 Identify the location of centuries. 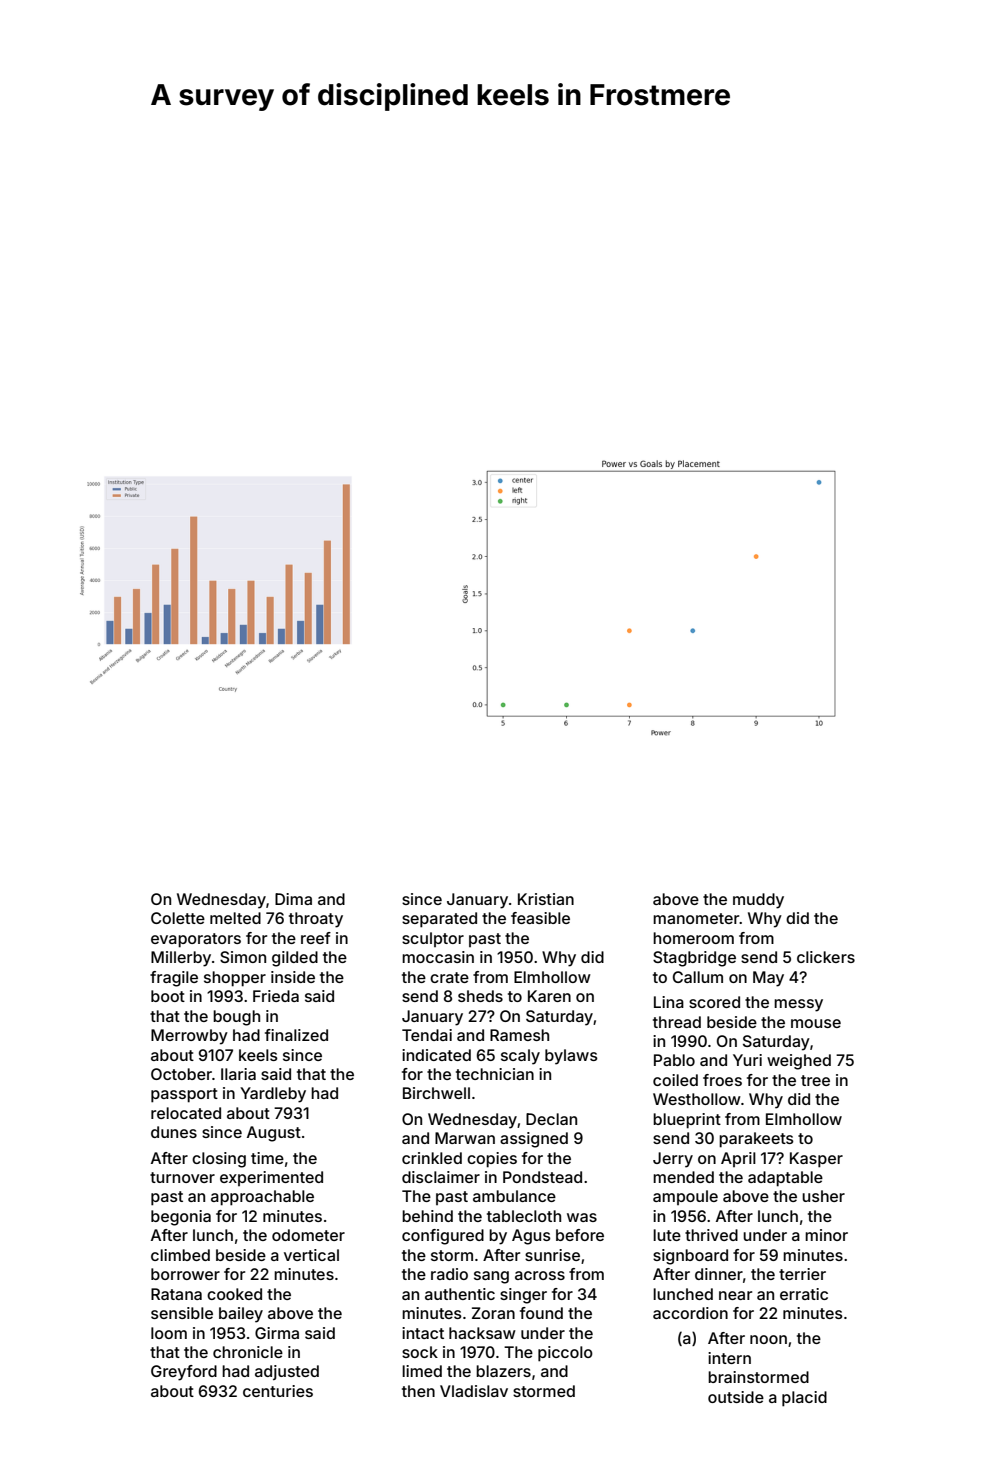
(278, 1391).
